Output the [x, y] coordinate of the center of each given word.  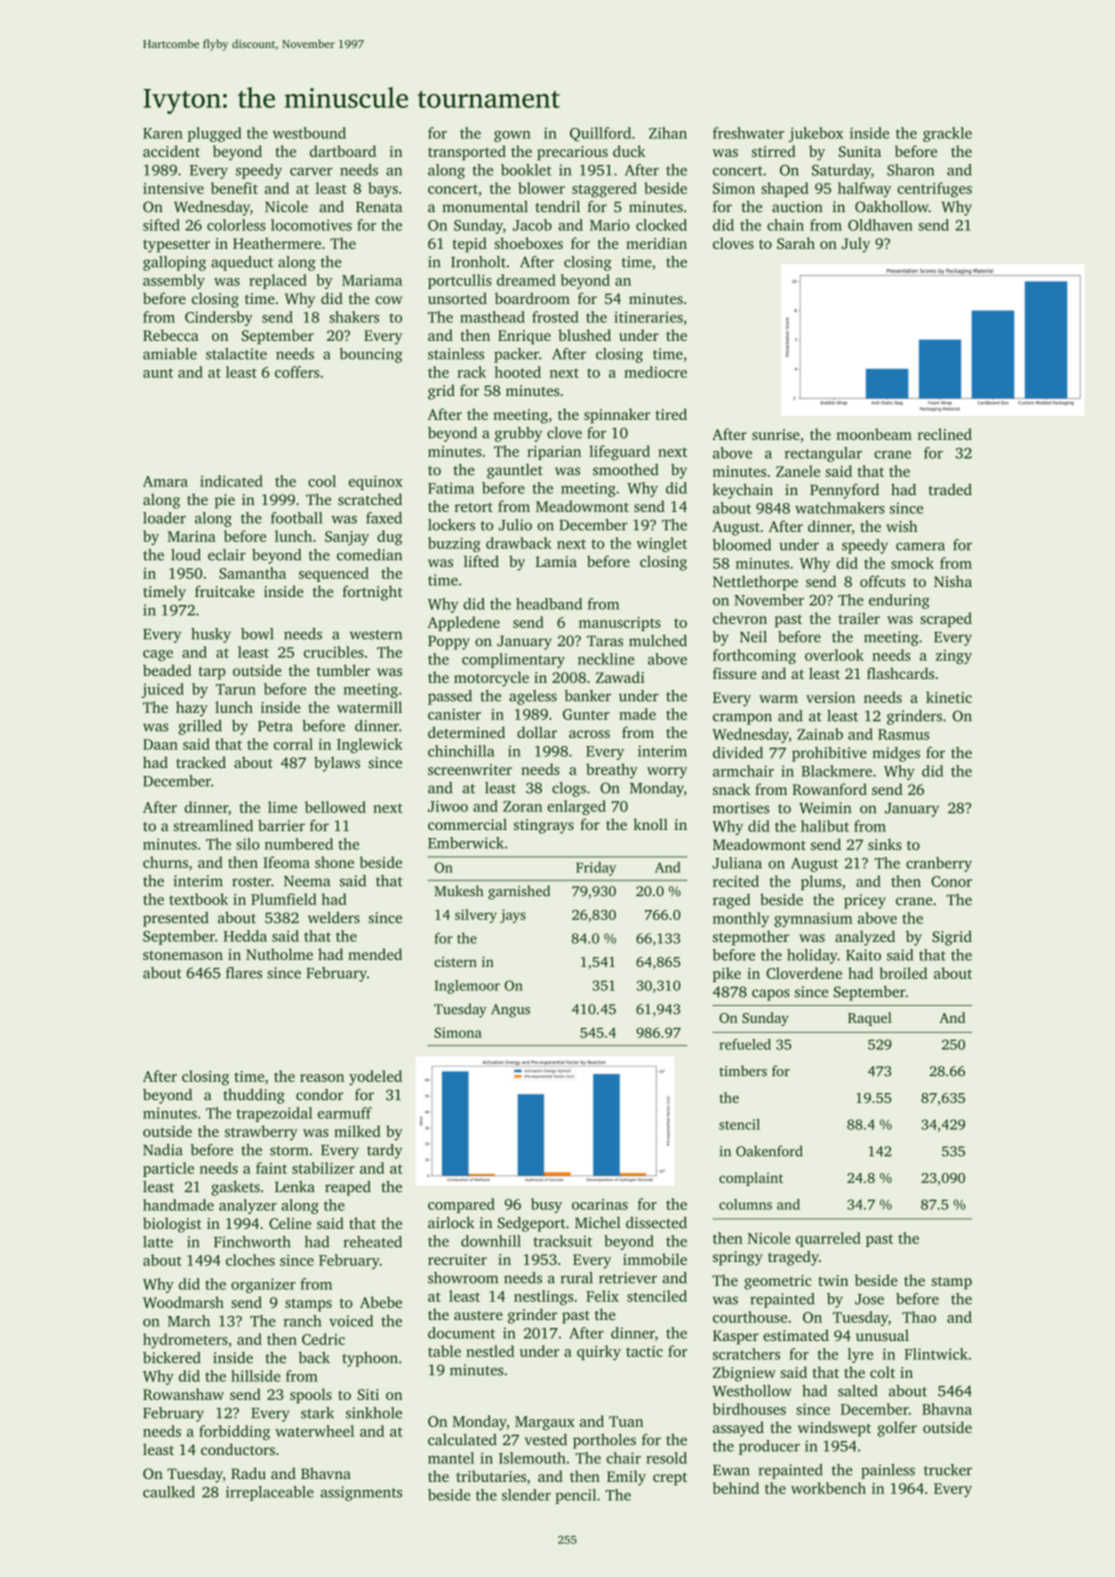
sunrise [776, 434]
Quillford [600, 134]
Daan [160, 744]
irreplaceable [270, 1493]
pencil [575, 1496]
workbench [828, 1488]
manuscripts [620, 624]
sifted [161, 225]
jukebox [816, 134]
